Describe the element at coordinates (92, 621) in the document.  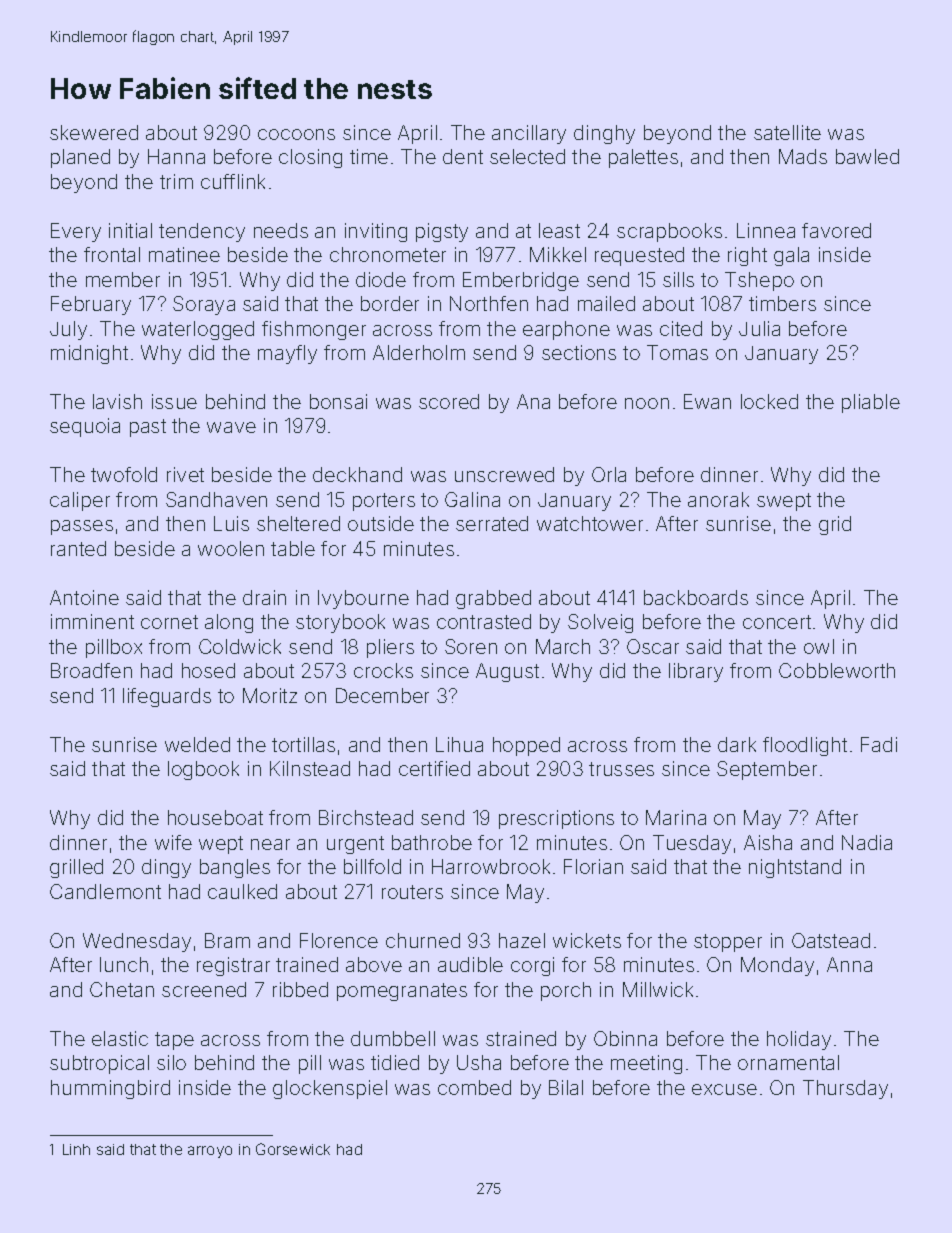
I see `imminent` at that location.
